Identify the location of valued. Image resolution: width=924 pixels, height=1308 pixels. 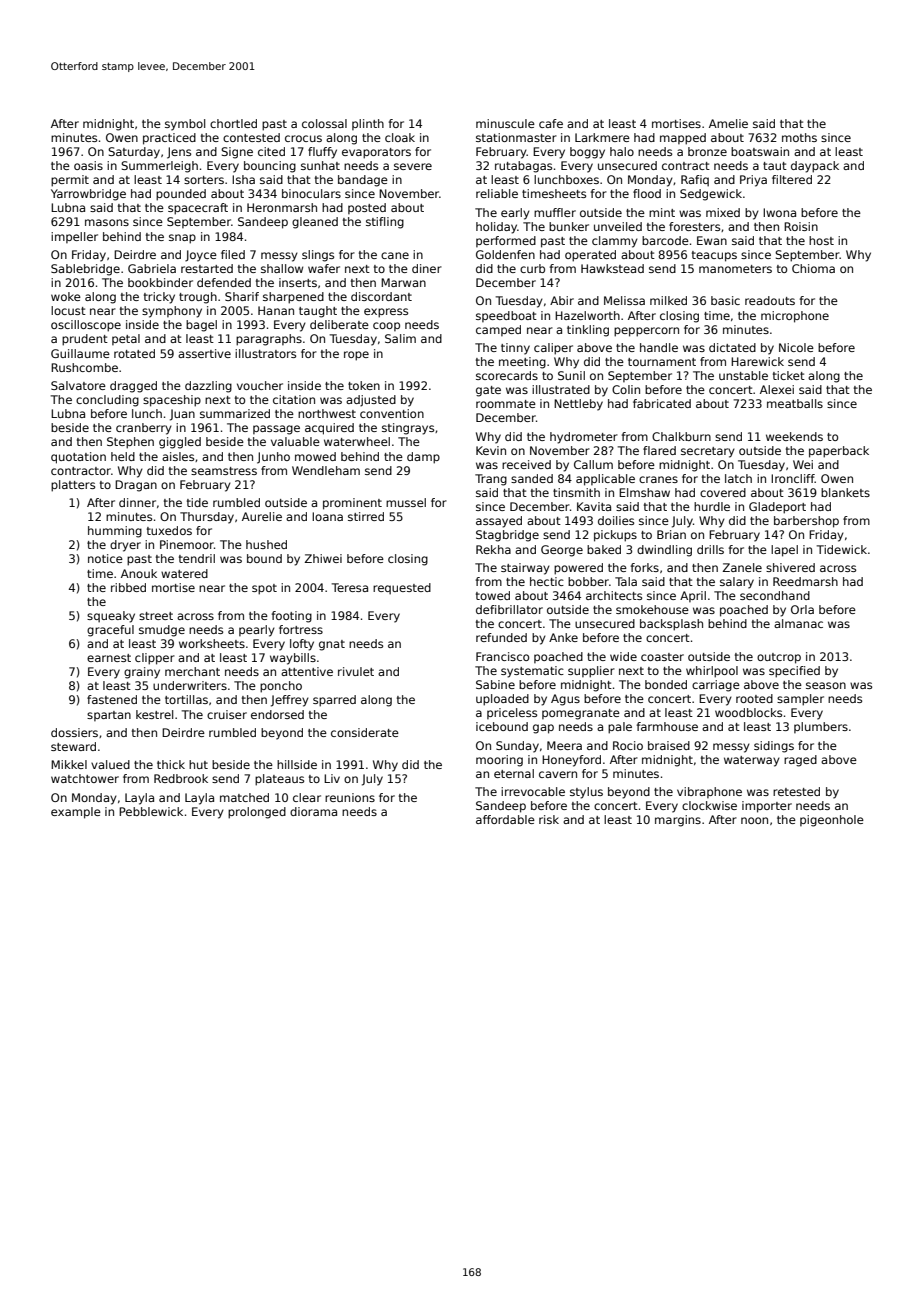
(110, 764).
